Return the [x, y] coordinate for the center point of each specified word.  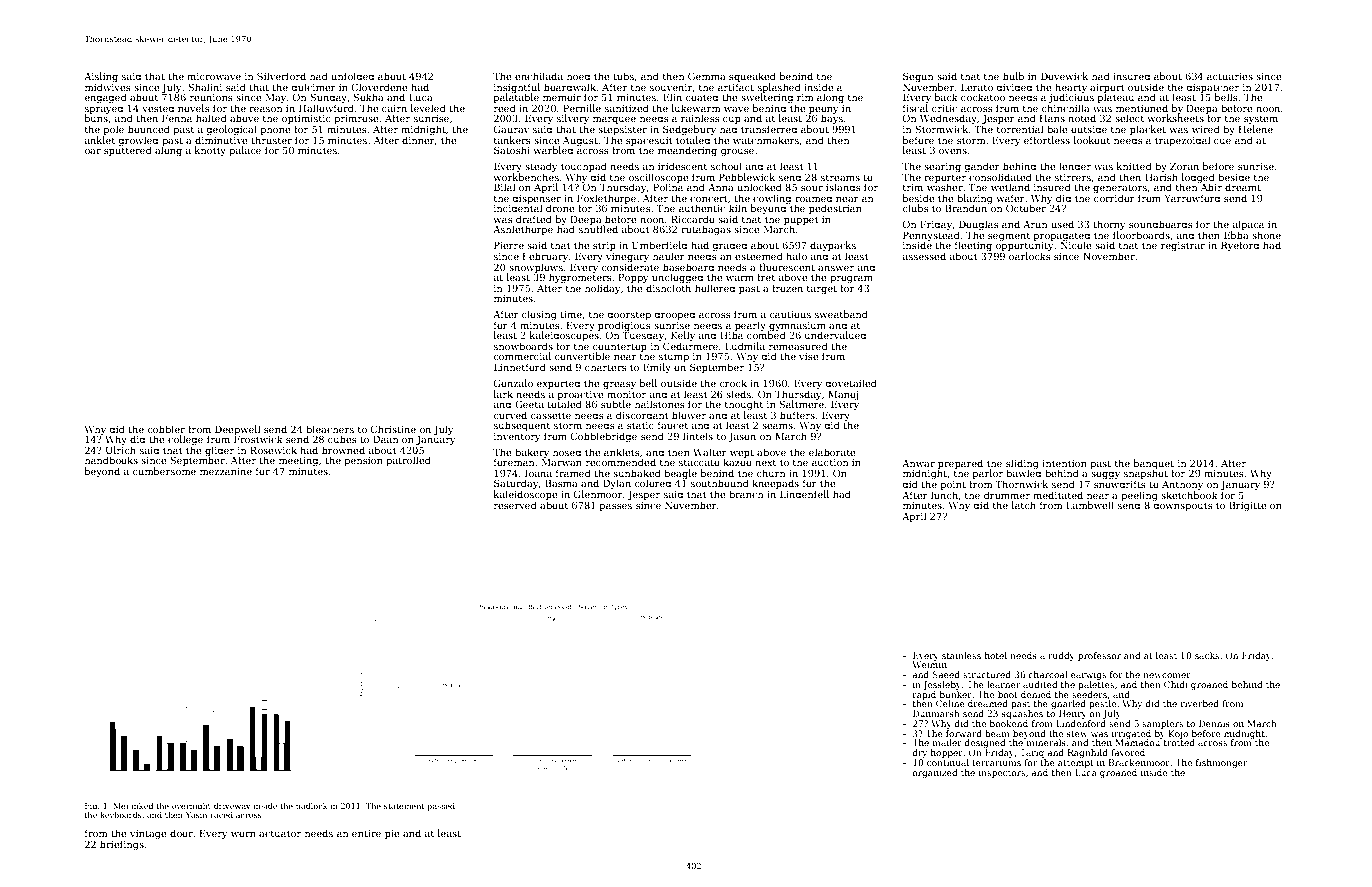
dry [919, 753]
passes [616, 507]
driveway [232, 807]
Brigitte [1248, 506]
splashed [779, 88]
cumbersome [164, 471]
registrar [1183, 246]
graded [729, 246]
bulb [1013, 76]
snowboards [523, 346]
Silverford [281, 76]
